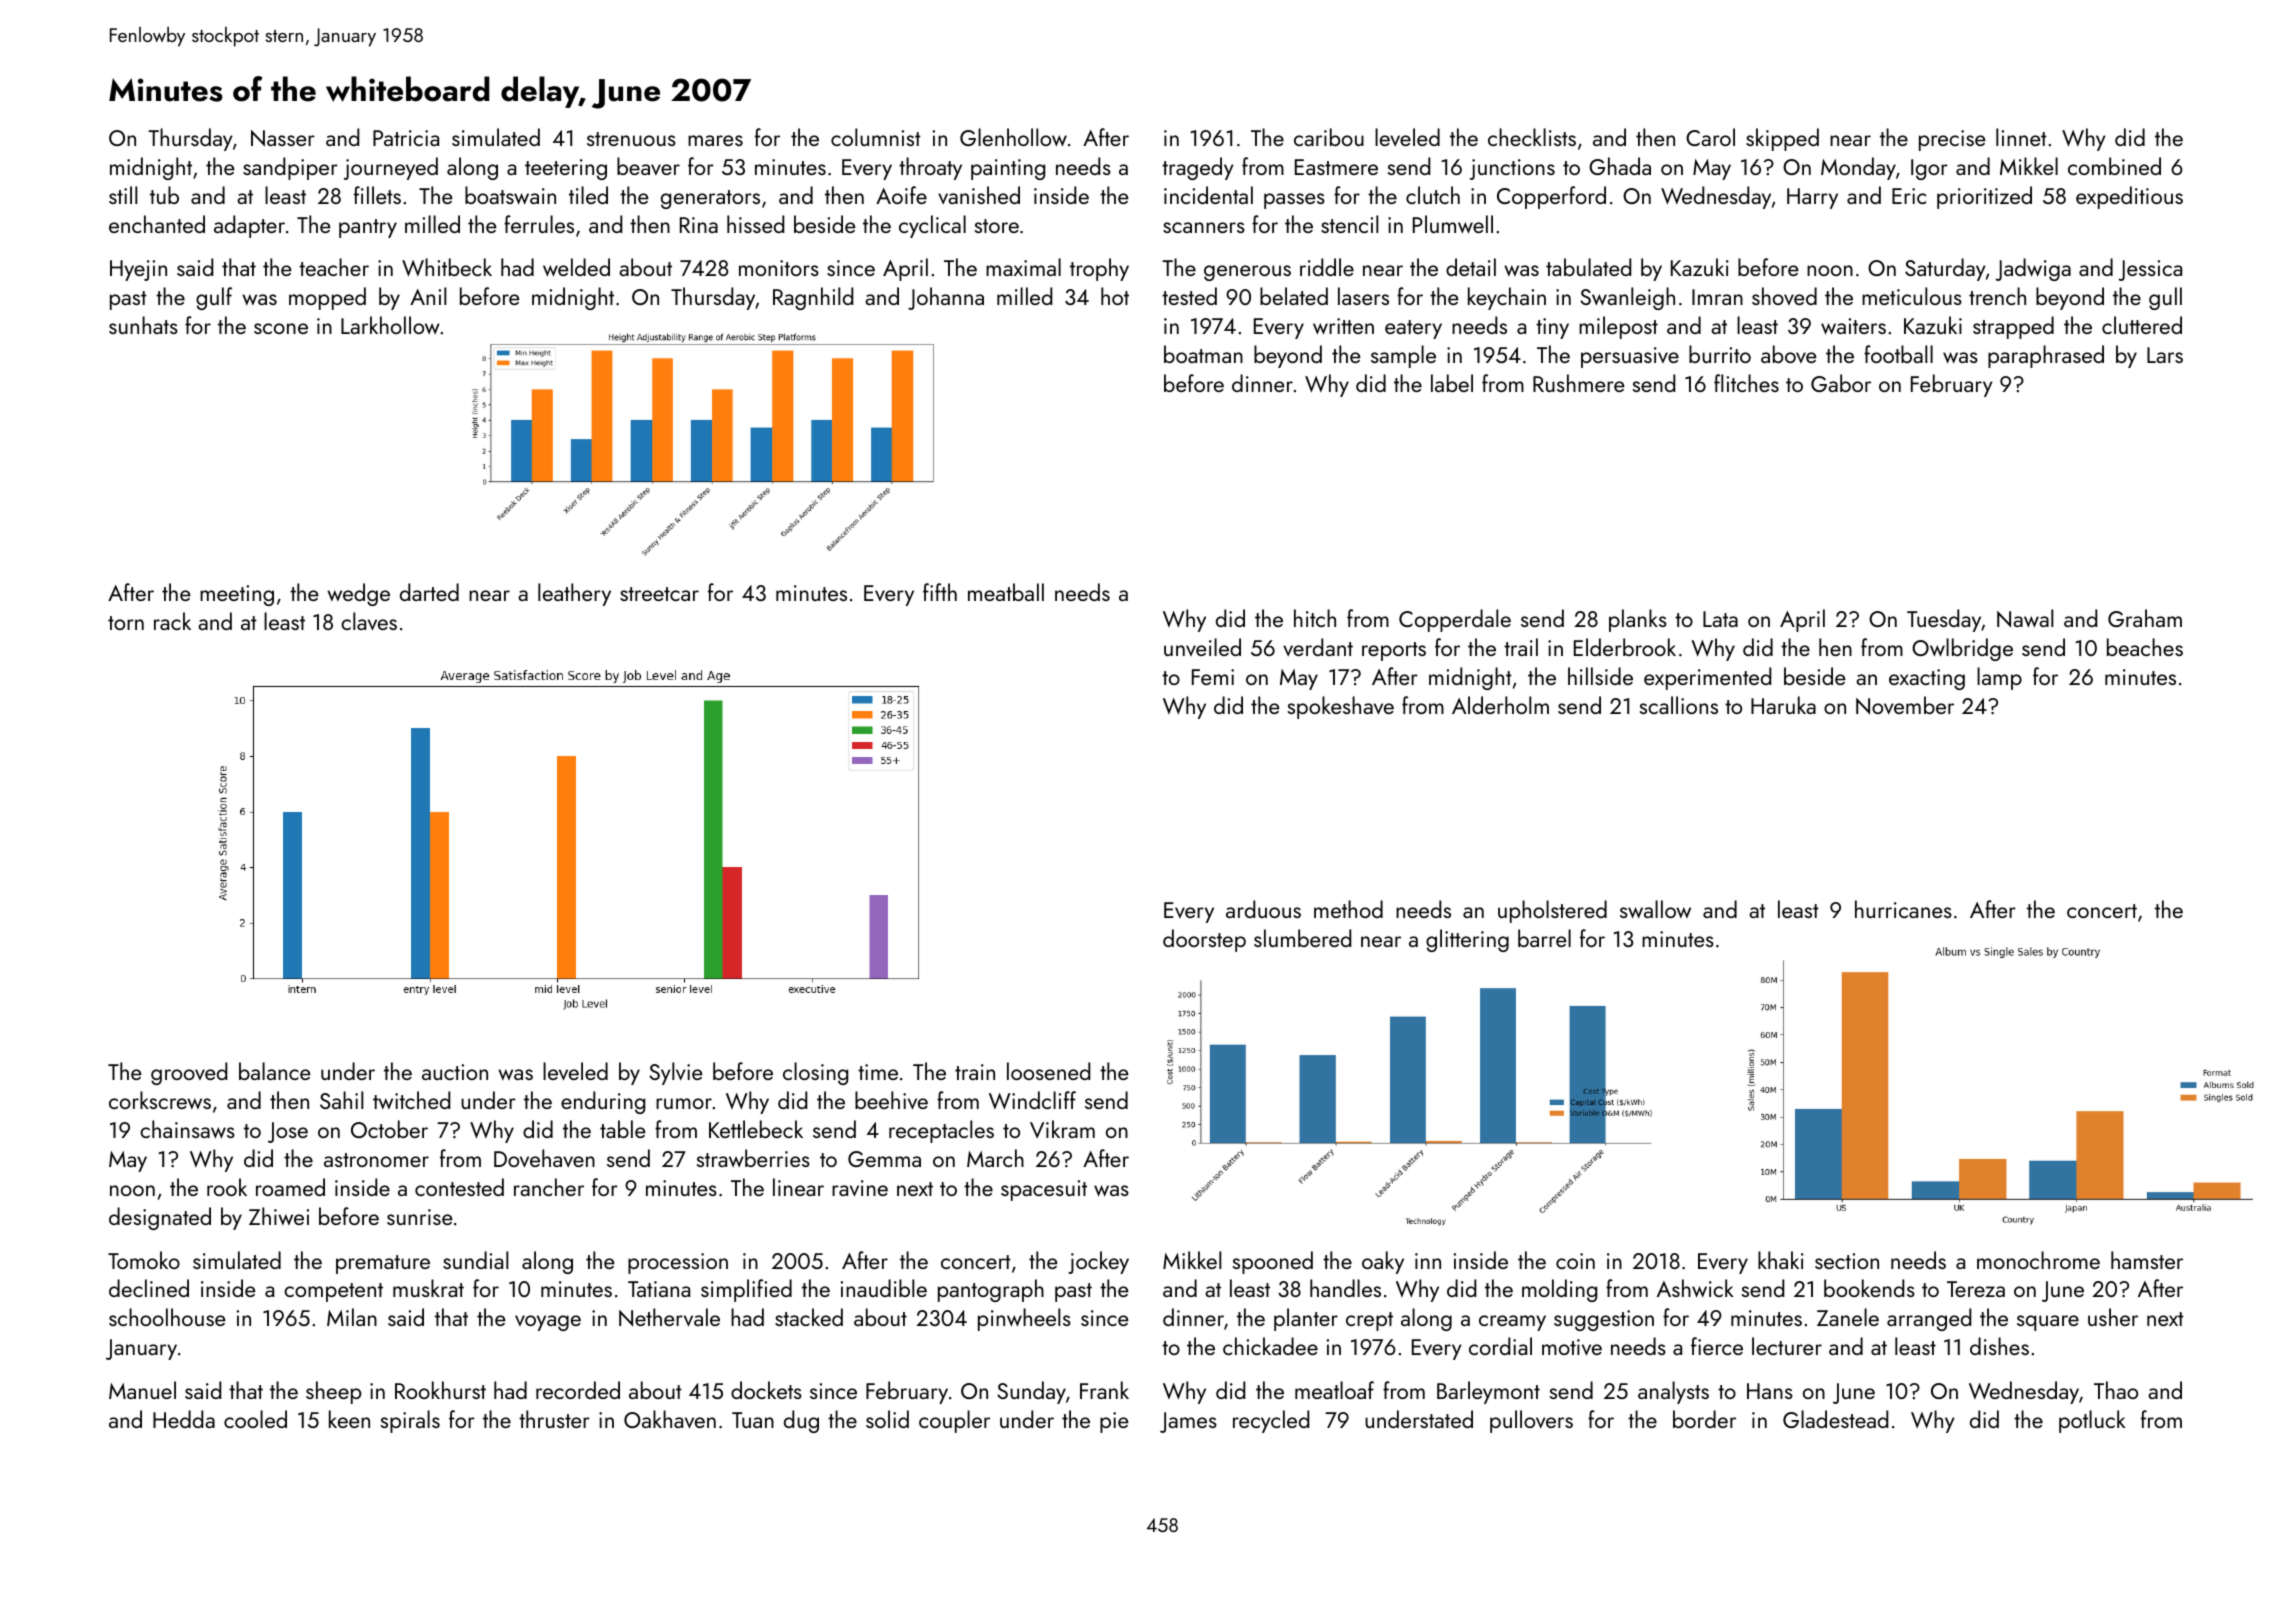  Describe the element at coordinates (588, 195) in the page. I see `tiled` at that location.
